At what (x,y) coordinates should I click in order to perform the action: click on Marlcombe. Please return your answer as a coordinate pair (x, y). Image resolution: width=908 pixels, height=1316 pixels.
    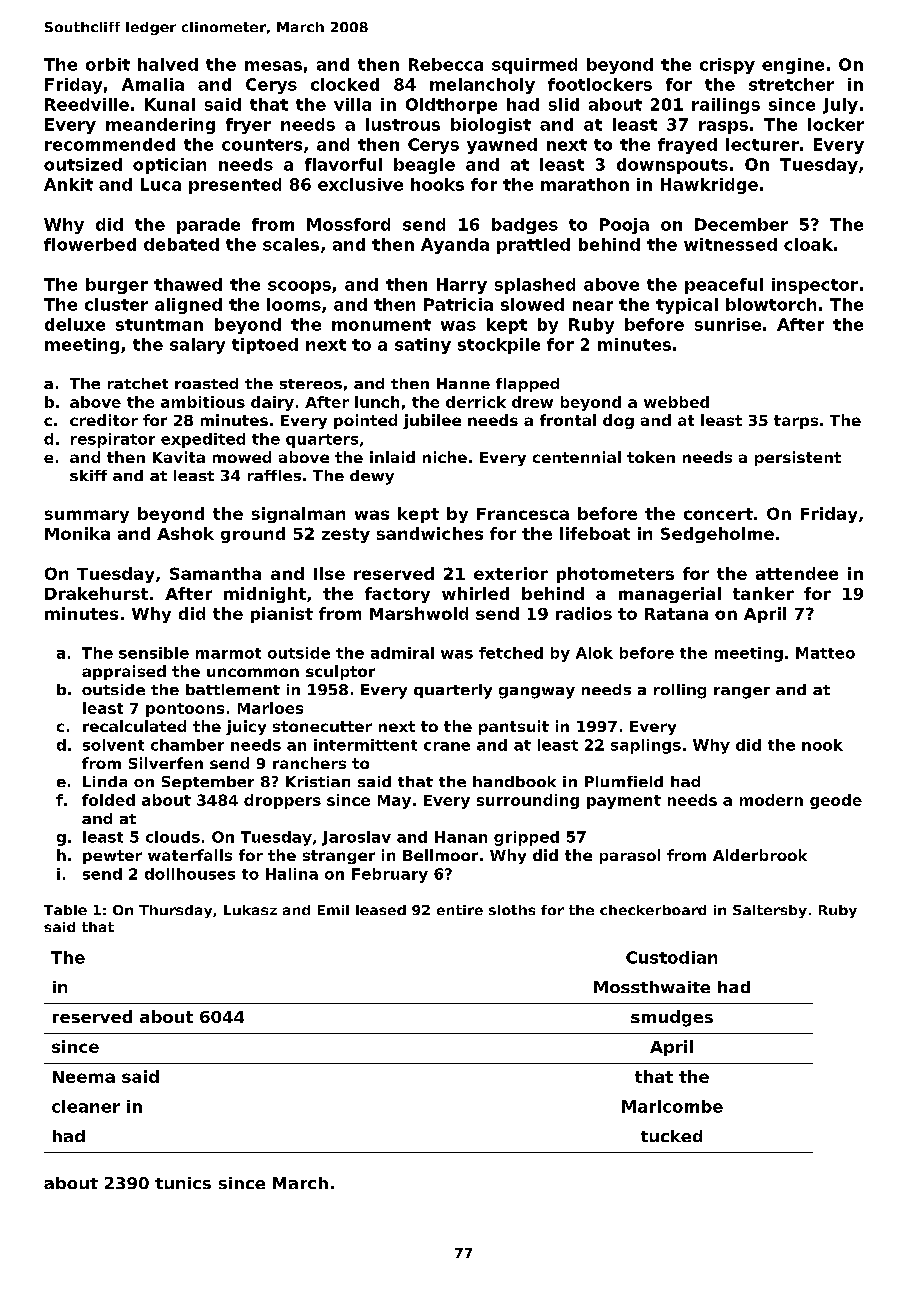
    Looking at the image, I should click on (672, 1106).
